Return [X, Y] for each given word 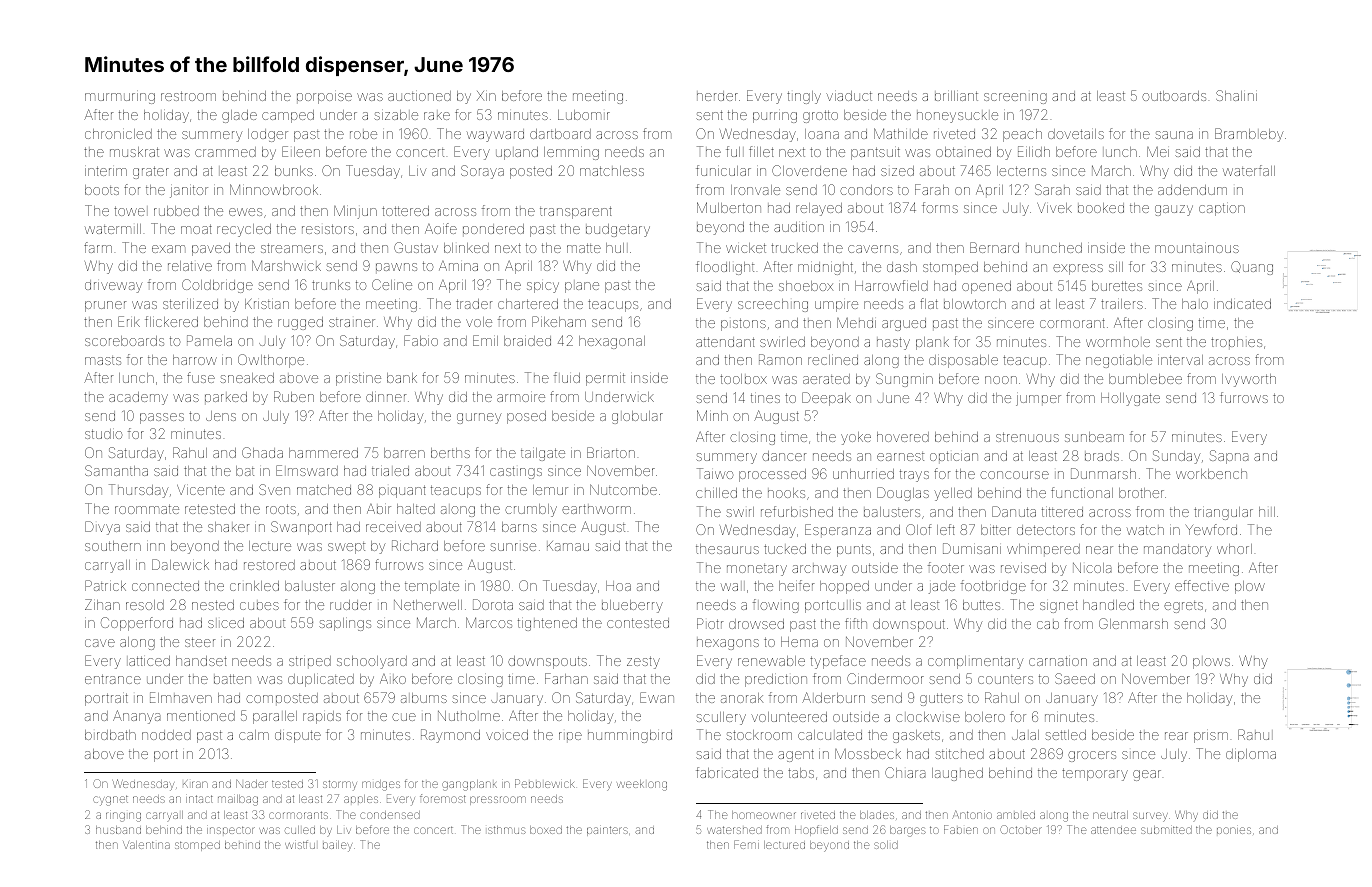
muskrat [134, 152]
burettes [1117, 286]
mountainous [1197, 248]
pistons [743, 324]
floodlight [725, 268]
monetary [757, 570]
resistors [328, 229]
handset [201, 661]
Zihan [102, 604]
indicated [1242, 304]
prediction [776, 680]
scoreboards [124, 341]
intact [199, 799]
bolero [985, 717]
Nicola [1092, 568]
